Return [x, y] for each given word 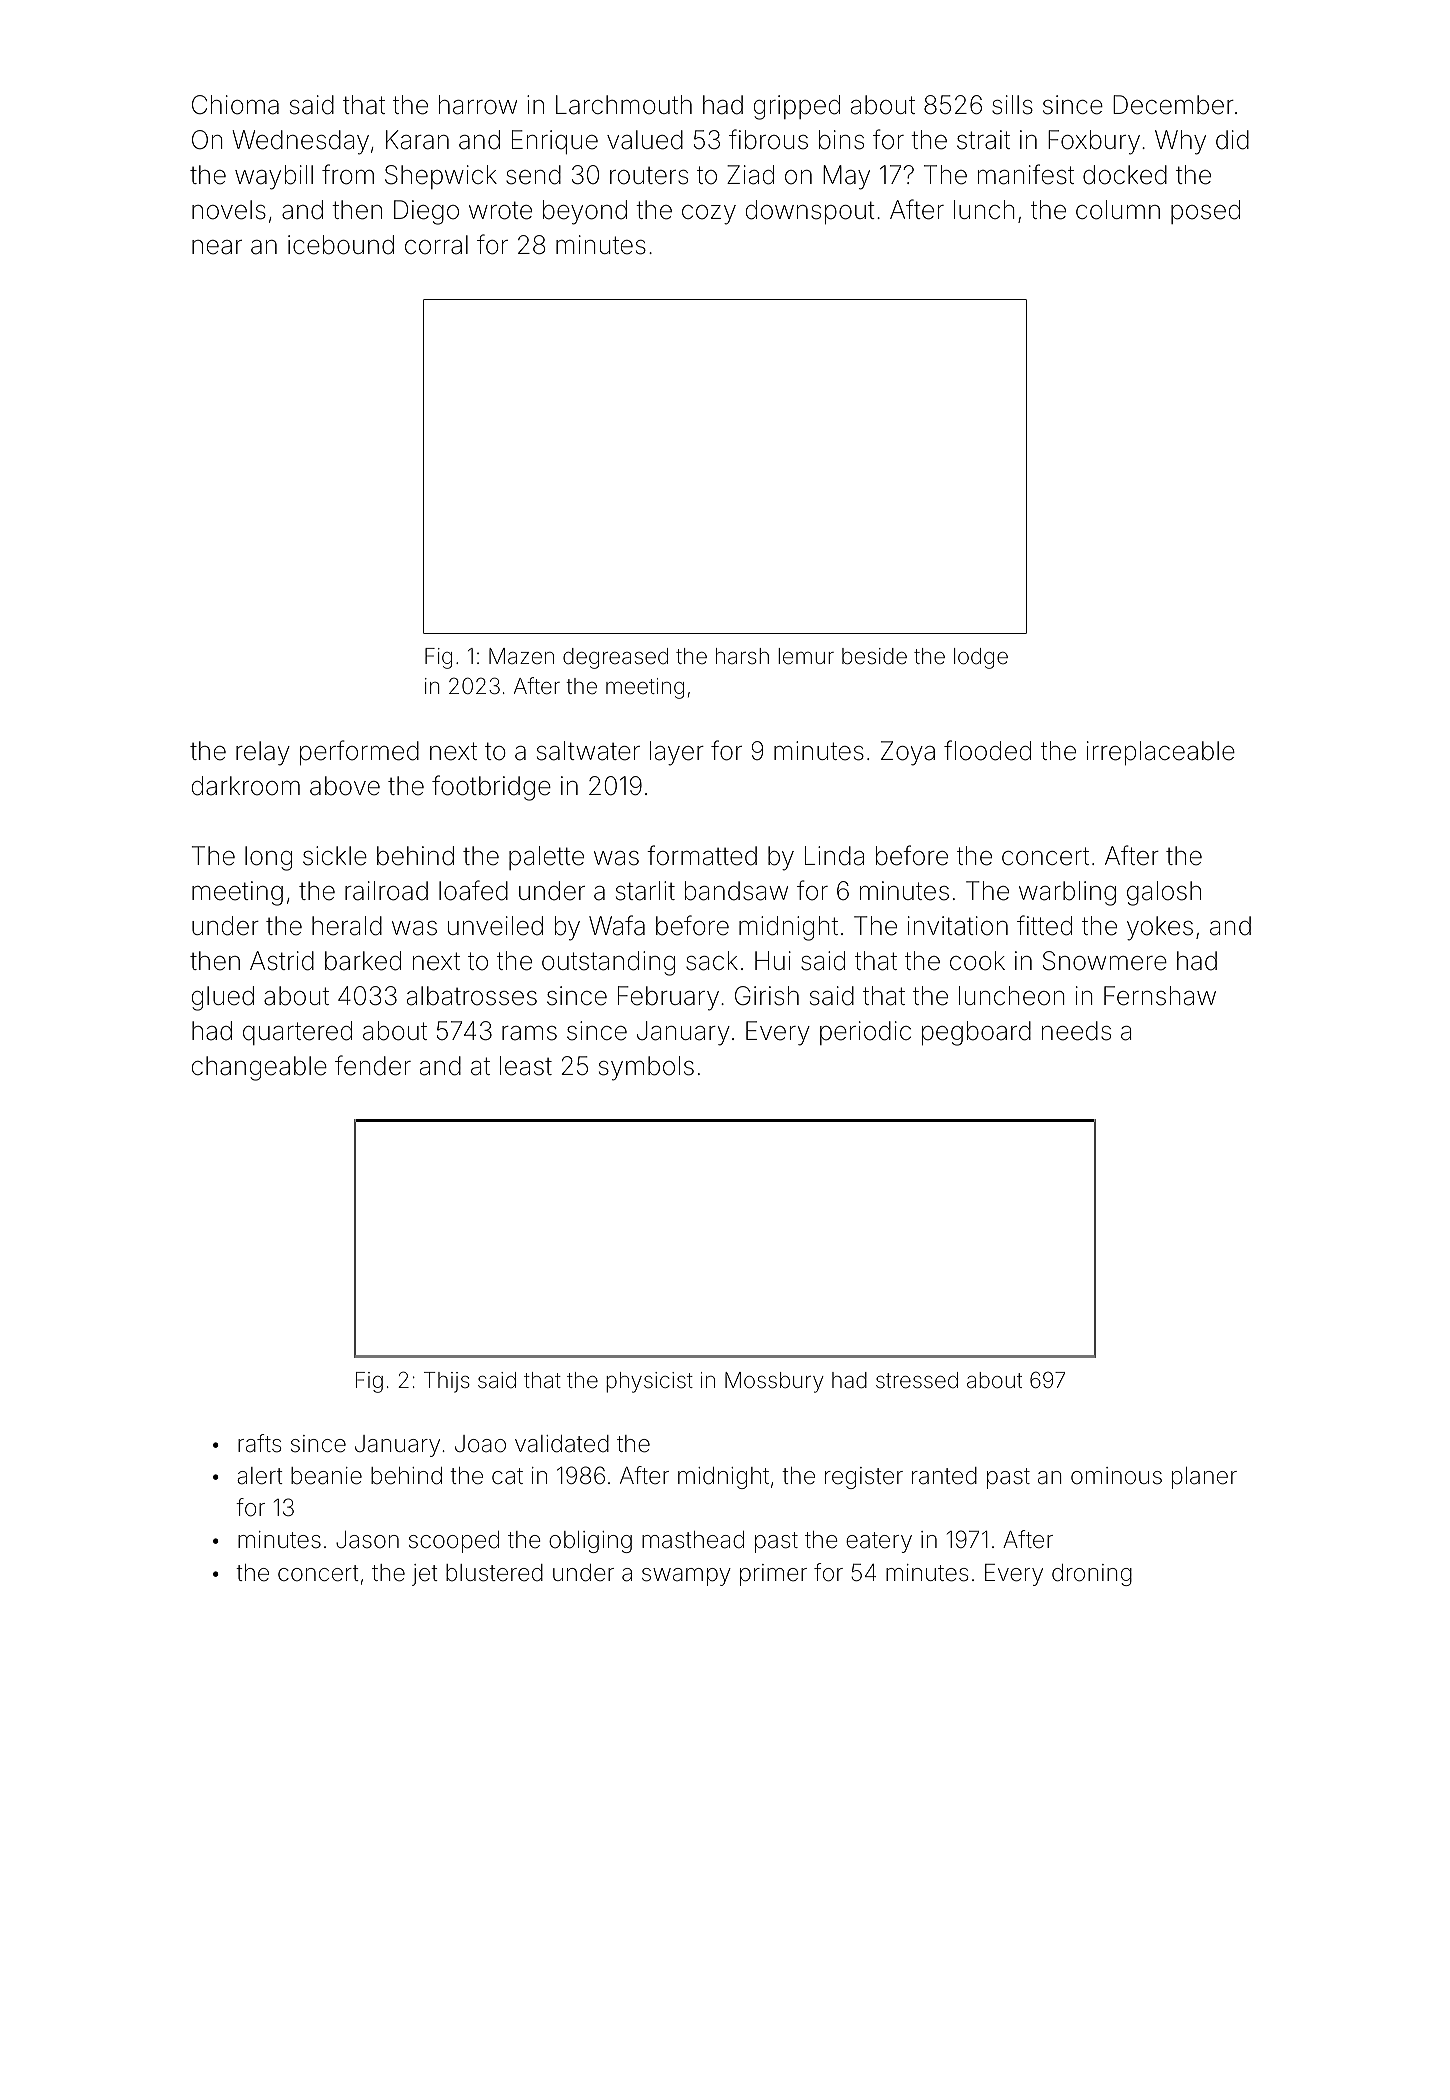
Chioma [235, 105]
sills [1012, 105]
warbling [1067, 893]
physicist [649, 1382]
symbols [646, 1068]
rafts [259, 1443]
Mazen [521, 656]
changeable [259, 1068]
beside [874, 656]
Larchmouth [624, 105]
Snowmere [1105, 961]
